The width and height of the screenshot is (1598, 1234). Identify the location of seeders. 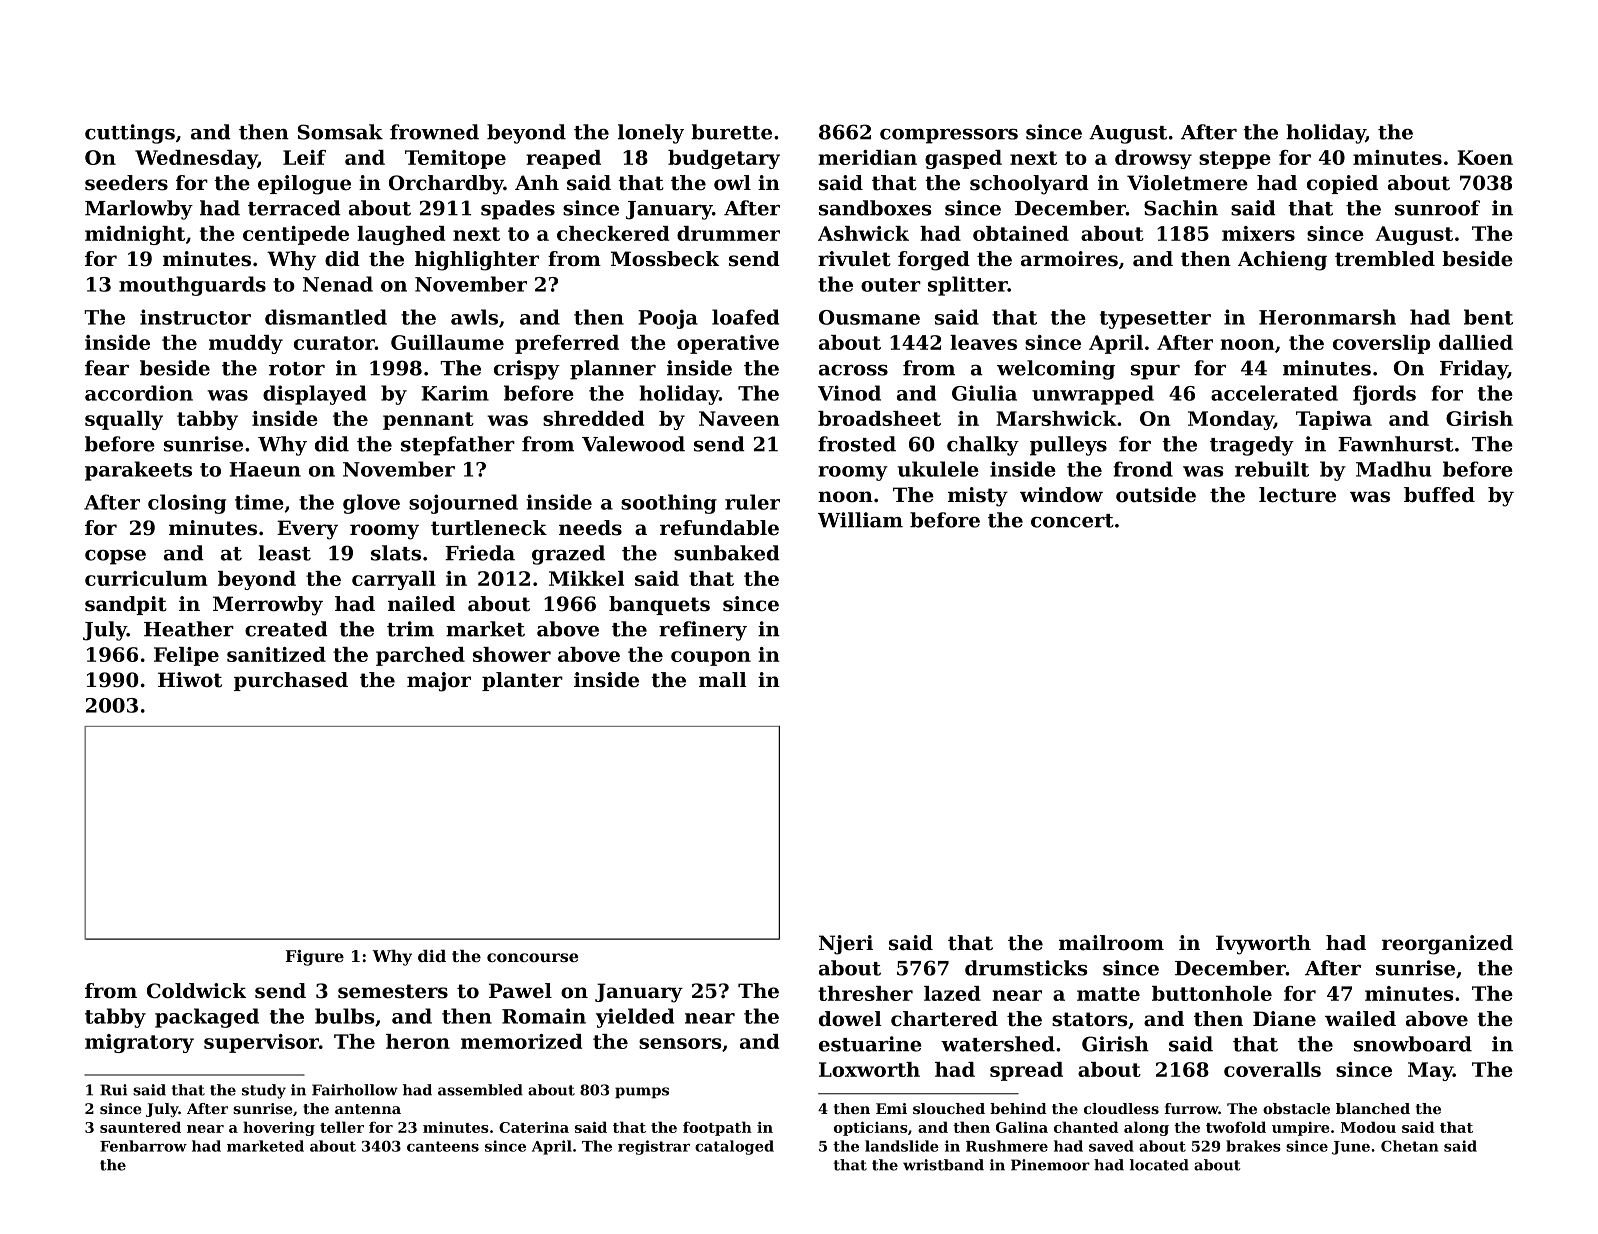
(126, 183).
